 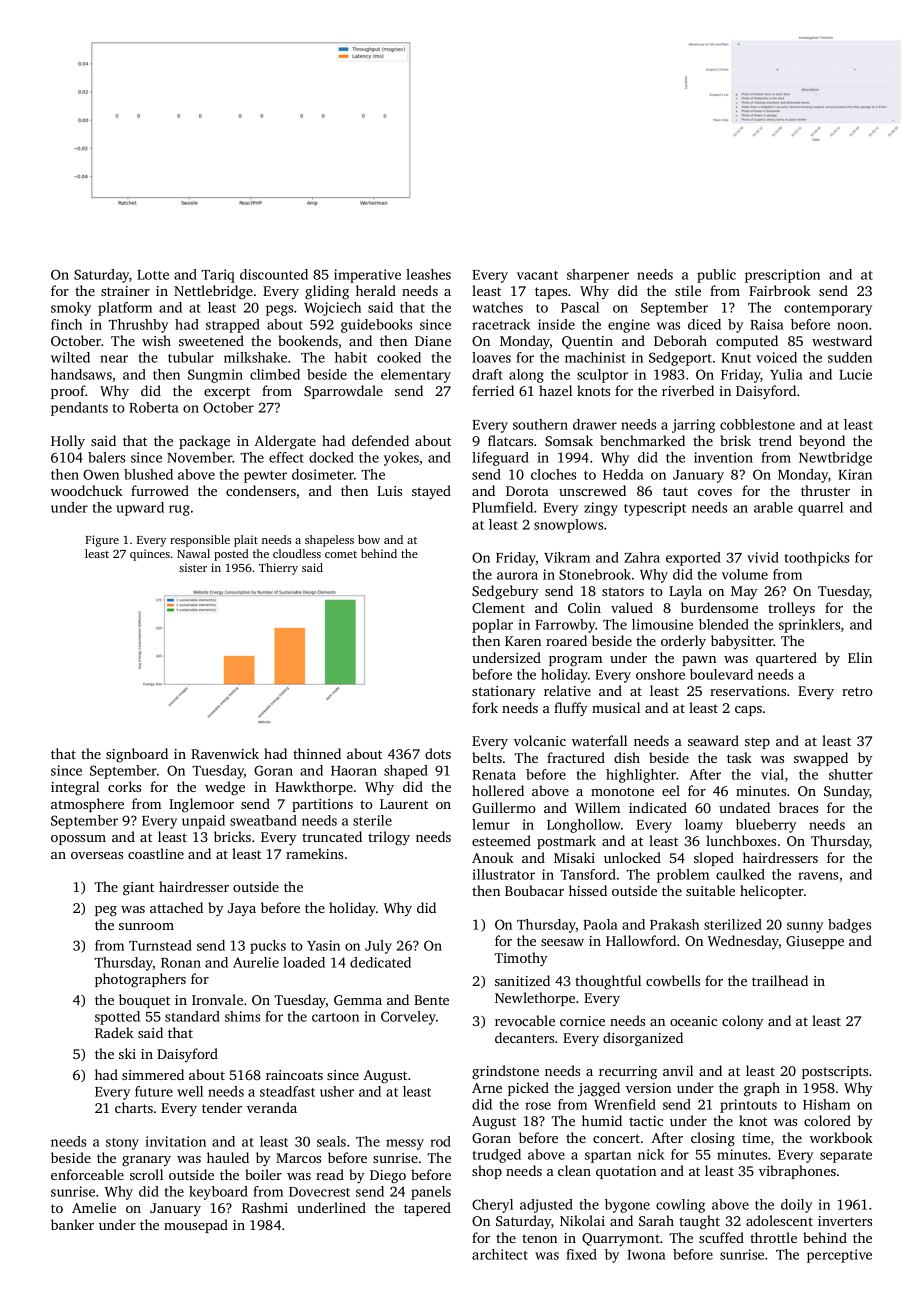 I want to click on climbed, so click(x=275, y=374).
